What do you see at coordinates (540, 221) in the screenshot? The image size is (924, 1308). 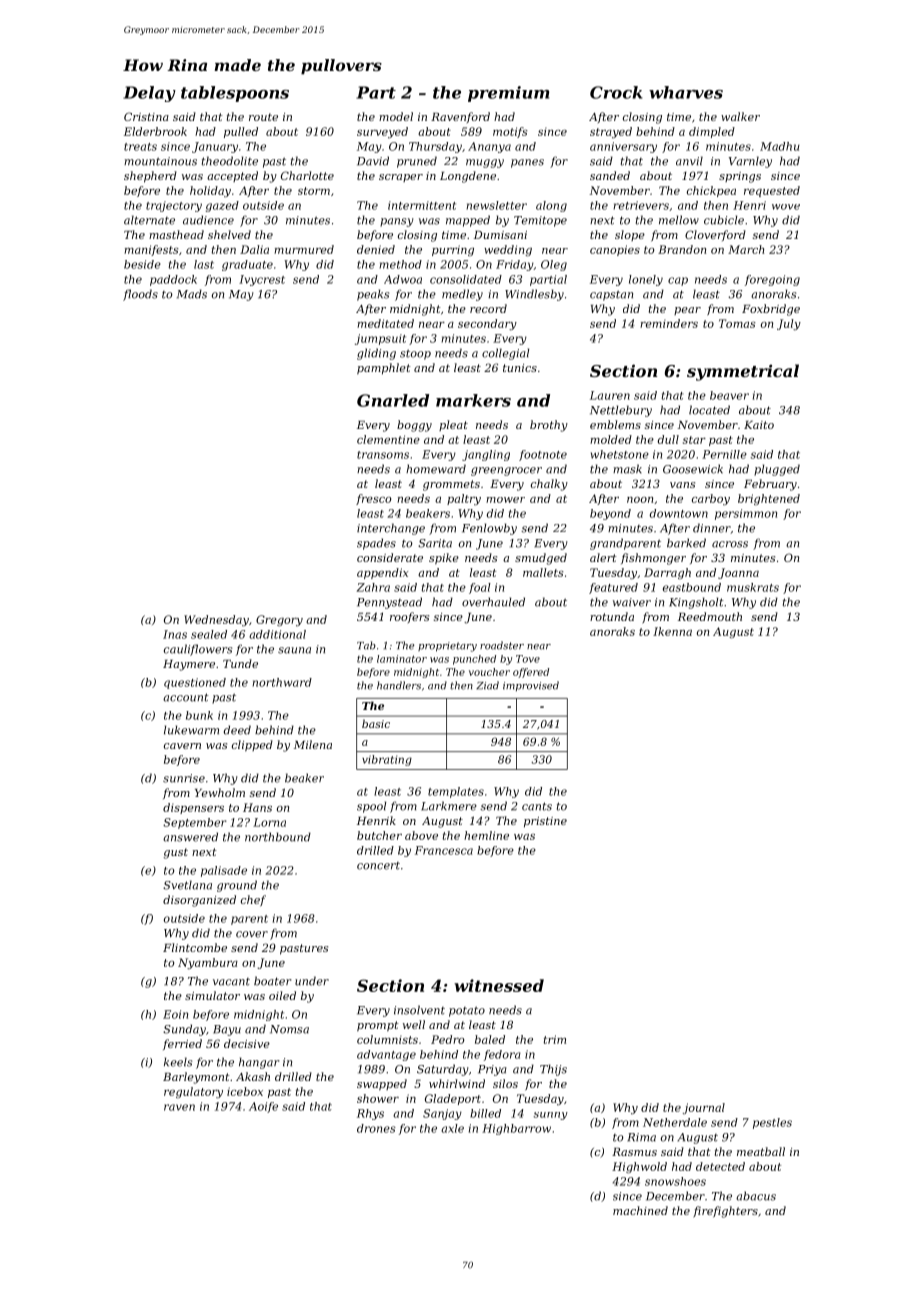 I see `Temitope` at bounding box center [540, 221].
